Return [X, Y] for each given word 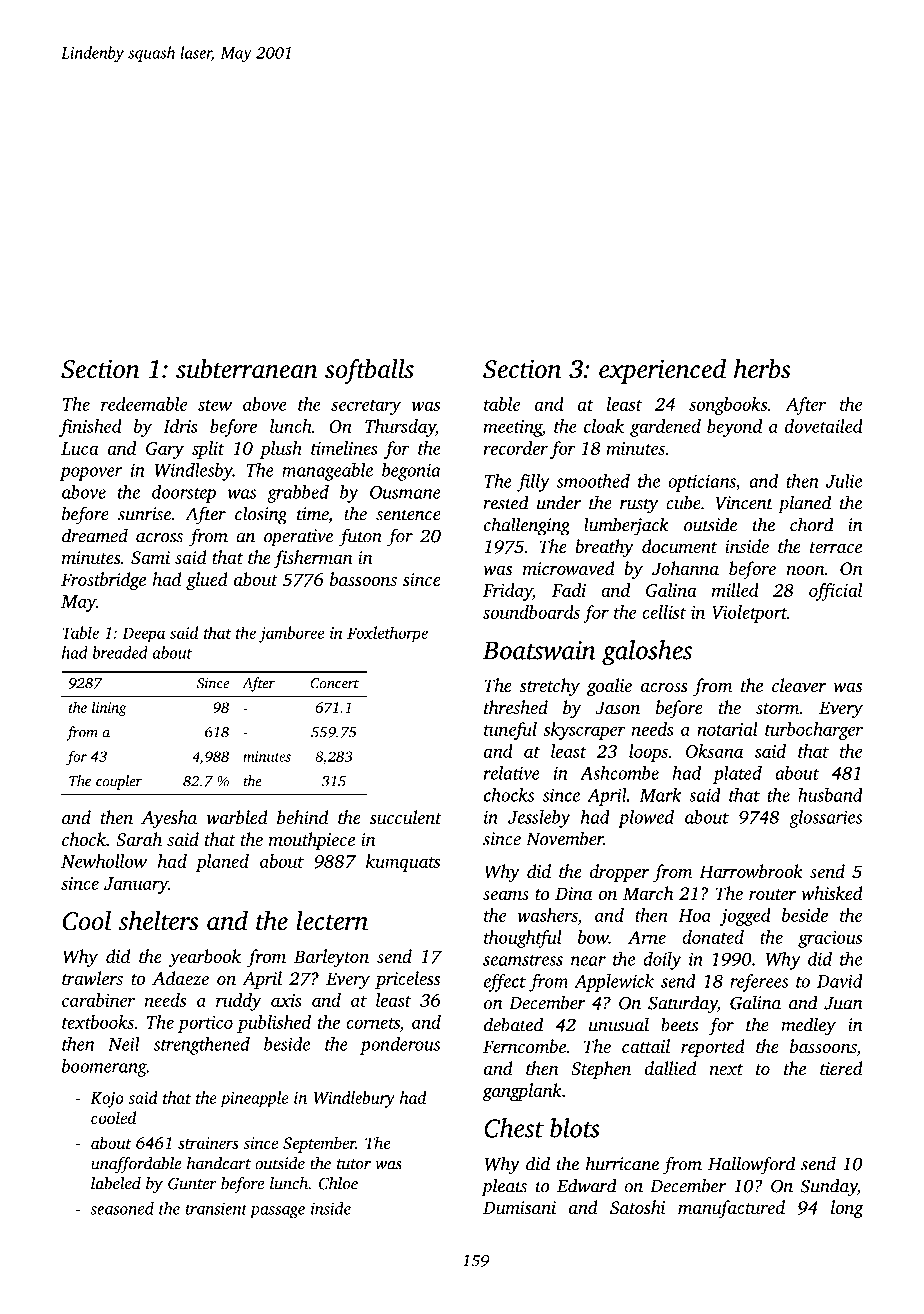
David [840, 981]
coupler [119, 782]
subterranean [247, 368]
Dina [573, 893]
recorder [516, 448]
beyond [734, 428]
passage [277, 1212]
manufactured [731, 1209]
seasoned [122, 1208]
